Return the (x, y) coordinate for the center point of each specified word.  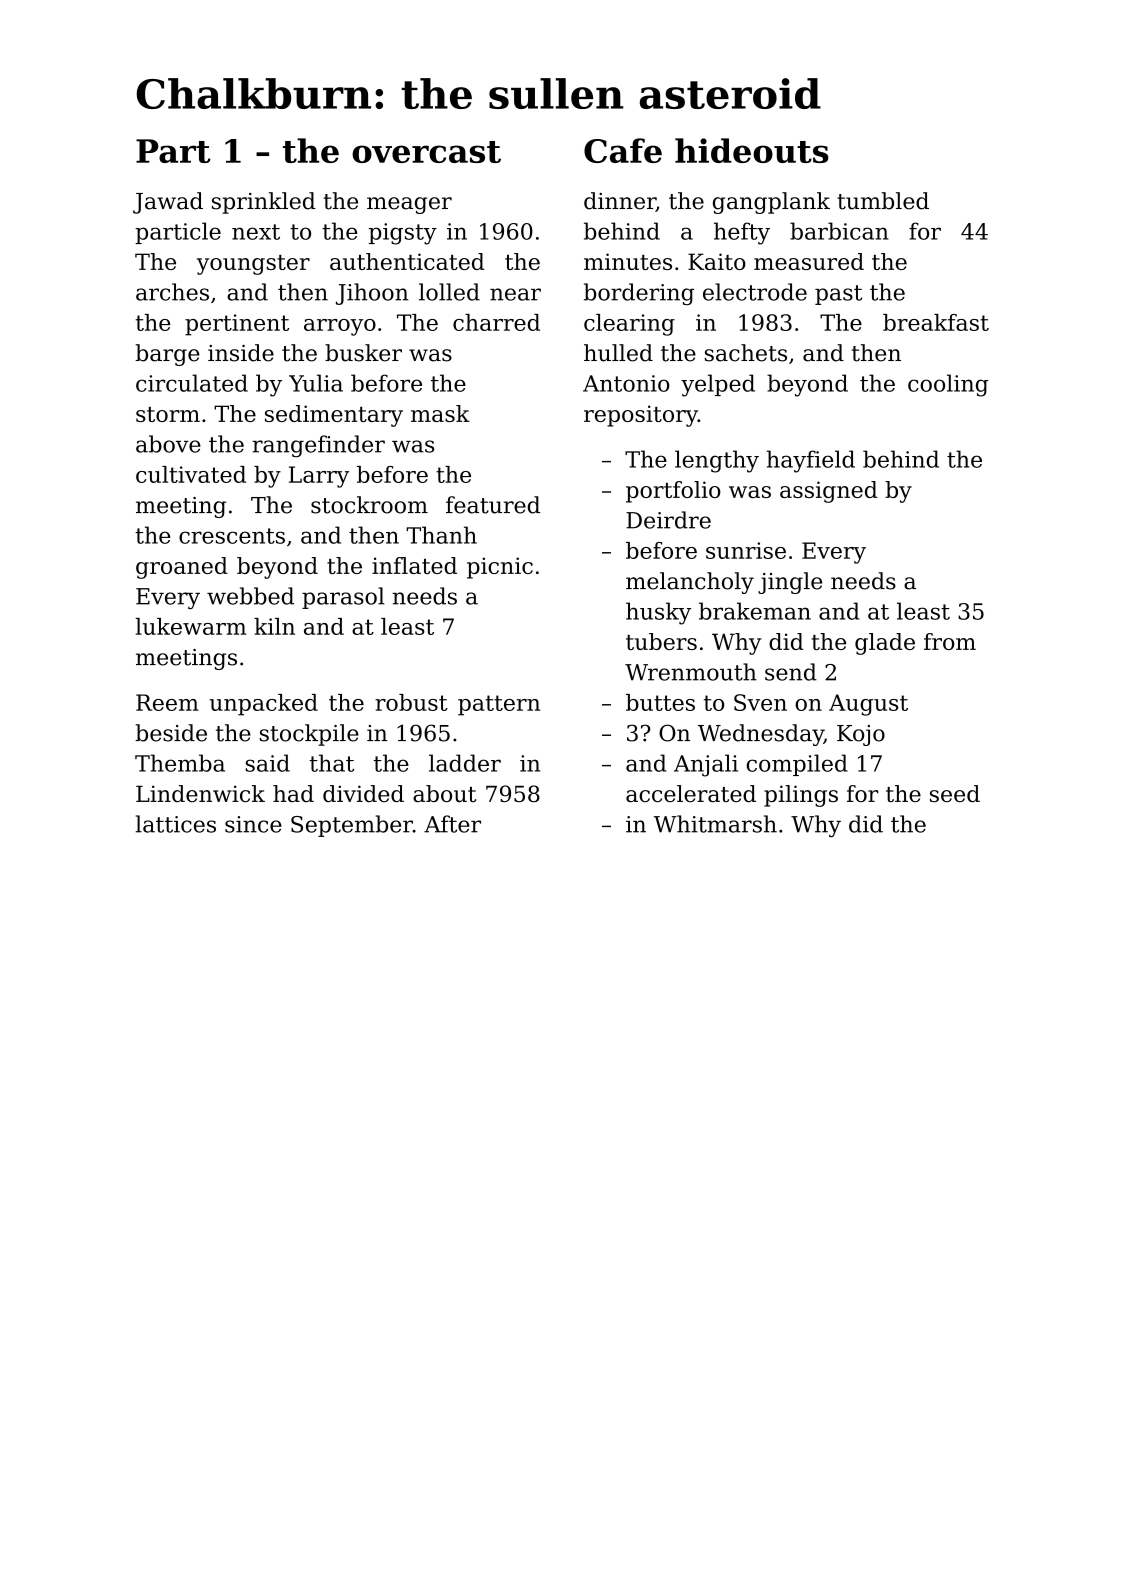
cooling (948, 385)
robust (411, 702)
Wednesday (761, 735)
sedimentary (334, 416)
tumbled (883, 201)
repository (641, 416)
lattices (176, 824)
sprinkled (264, 203)
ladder (465, 763)
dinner (620, 202)
